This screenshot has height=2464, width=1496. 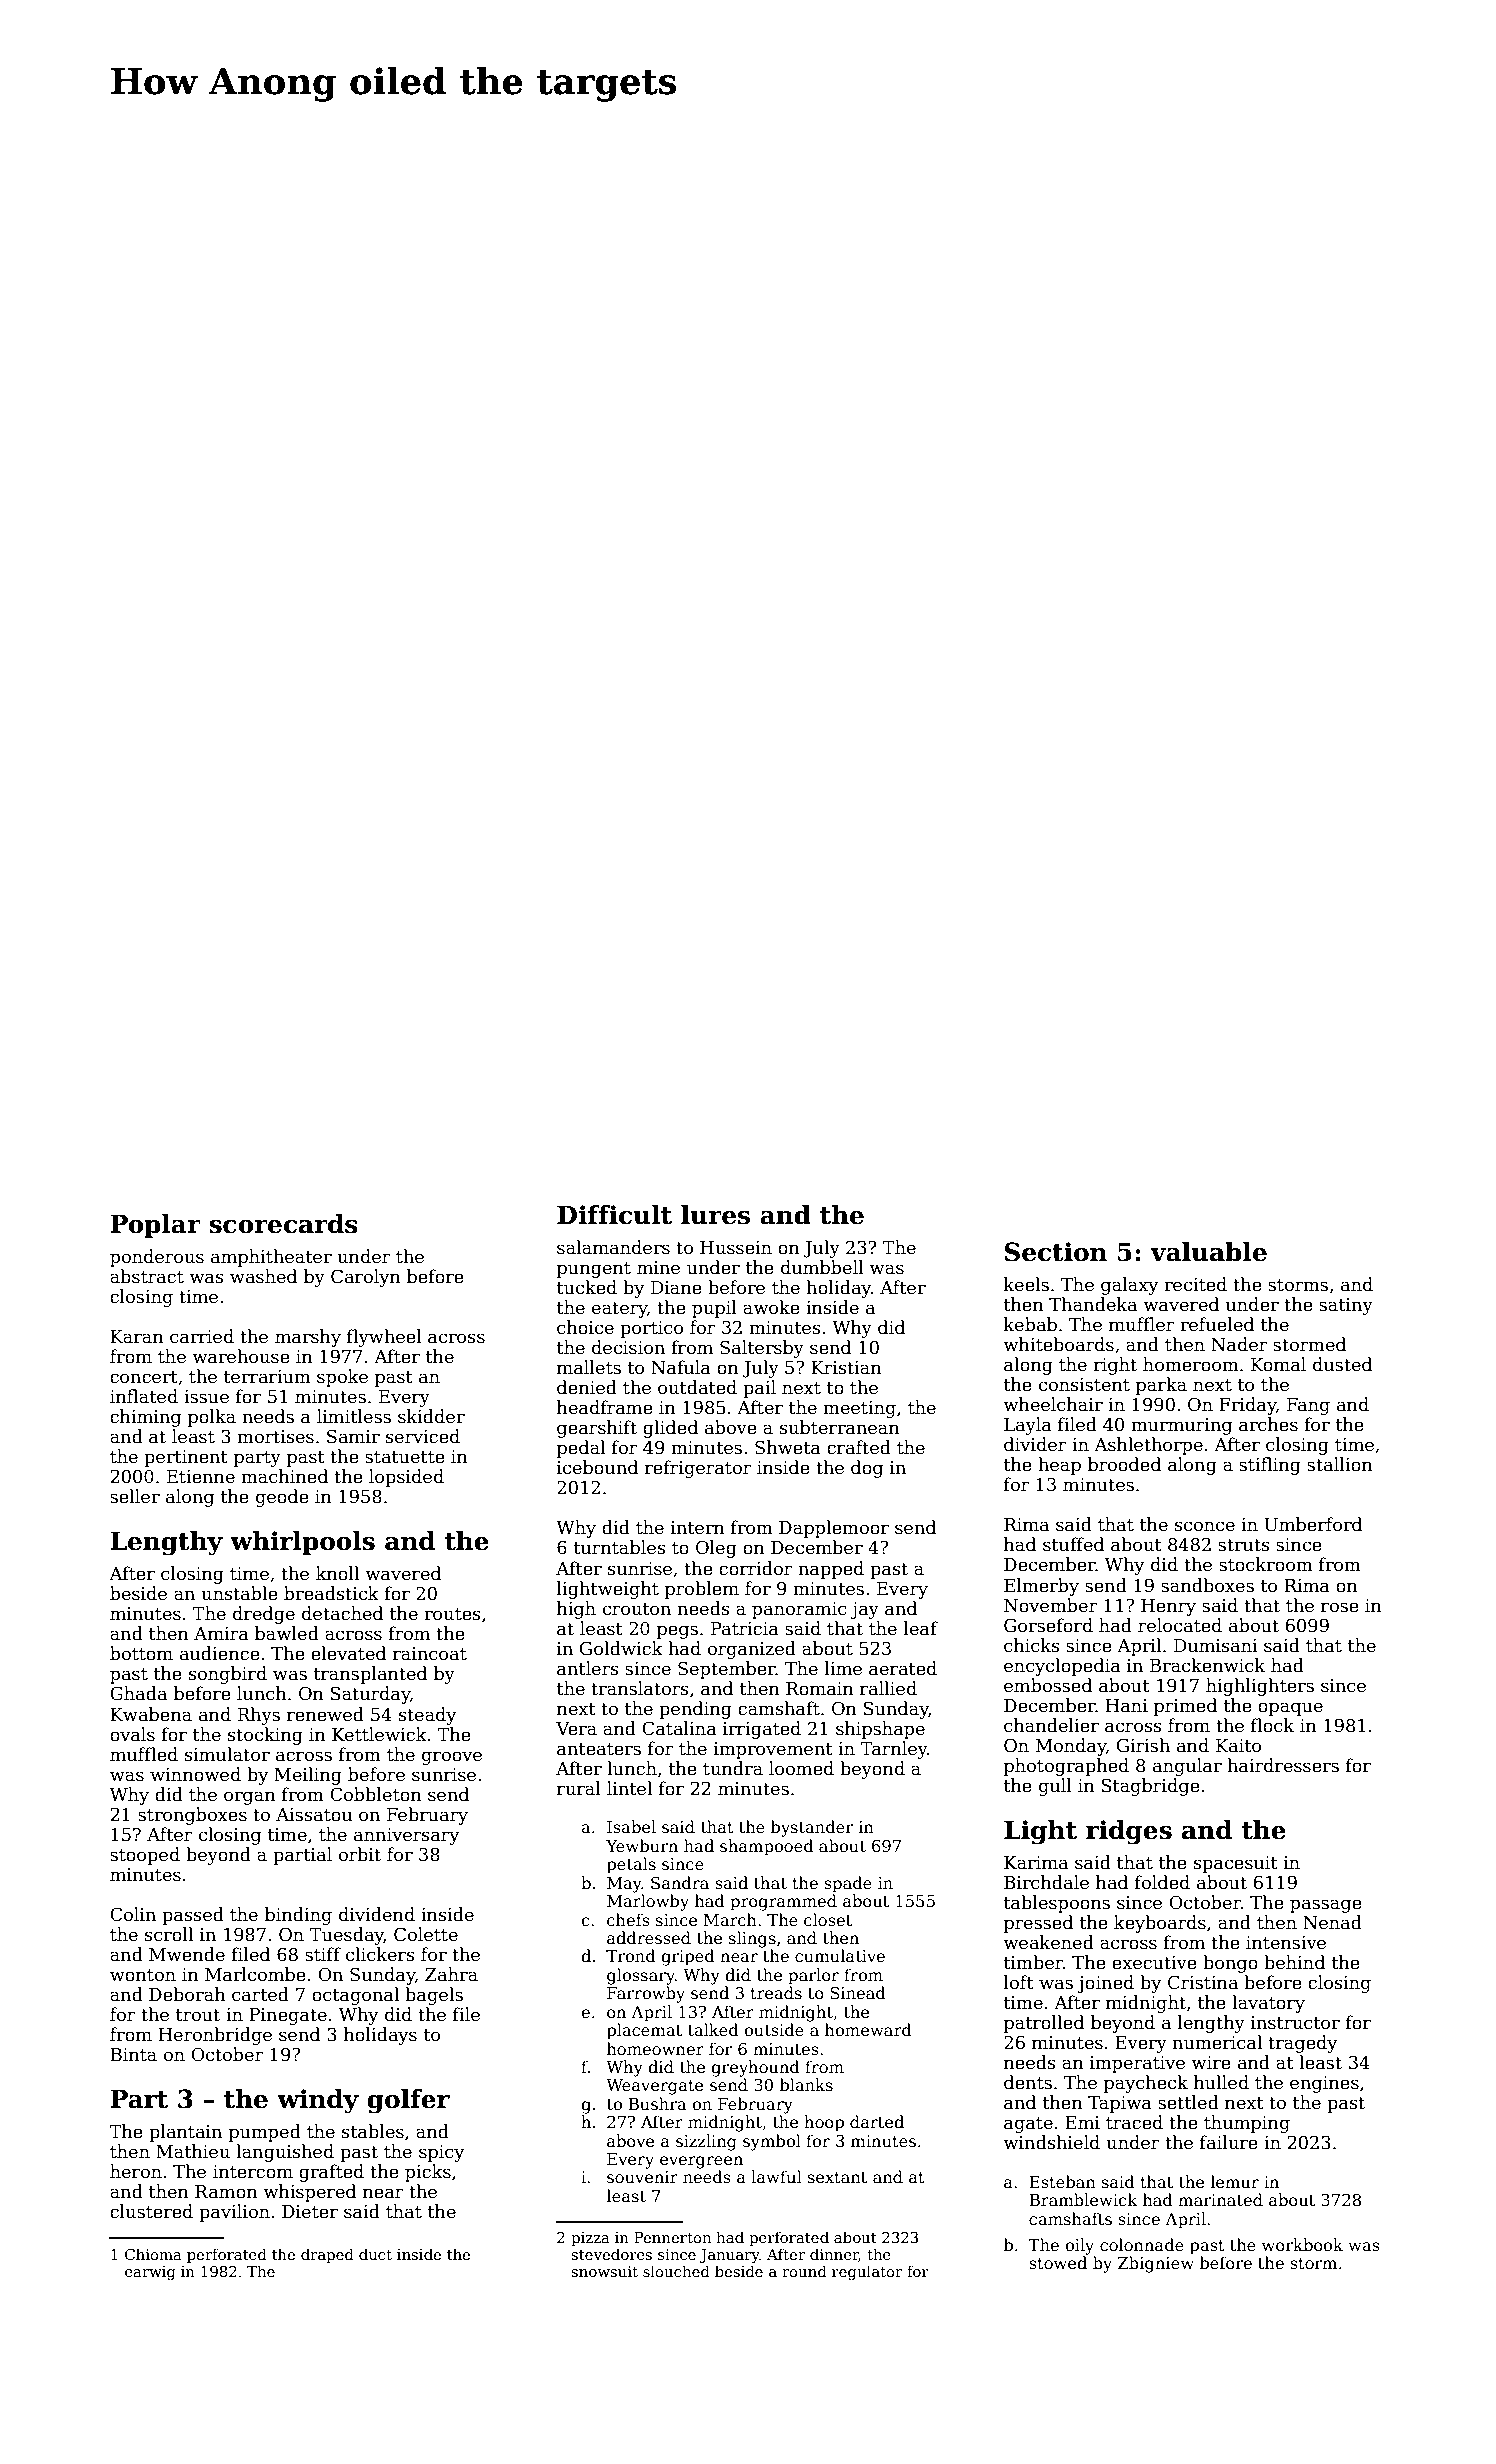 What do you see at coordinates (1208, 1252) in the screenshot?
I see `valuable` at bounding box center [1208, 1252].
